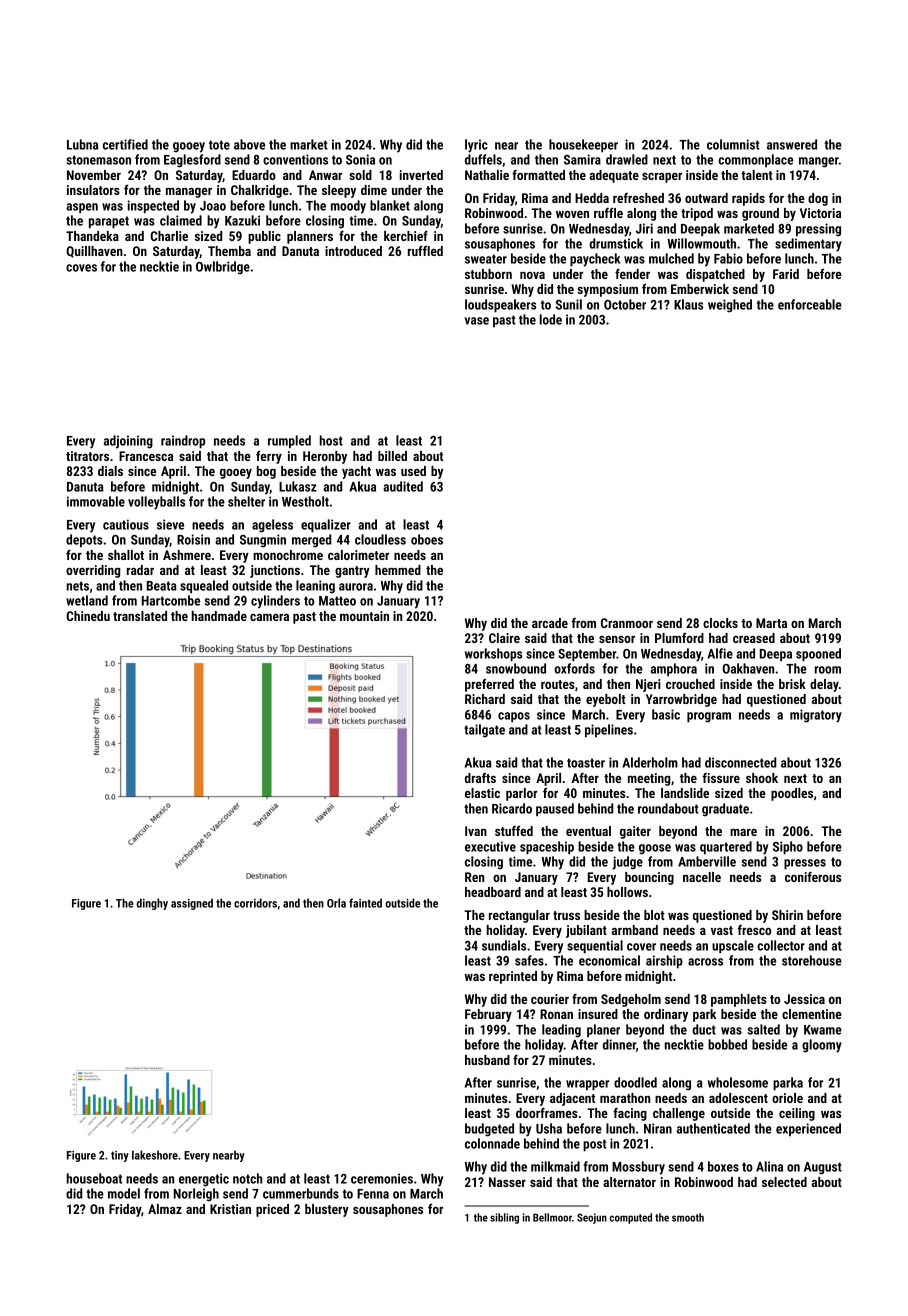  I want to click on Marta, so click(771, 623).
